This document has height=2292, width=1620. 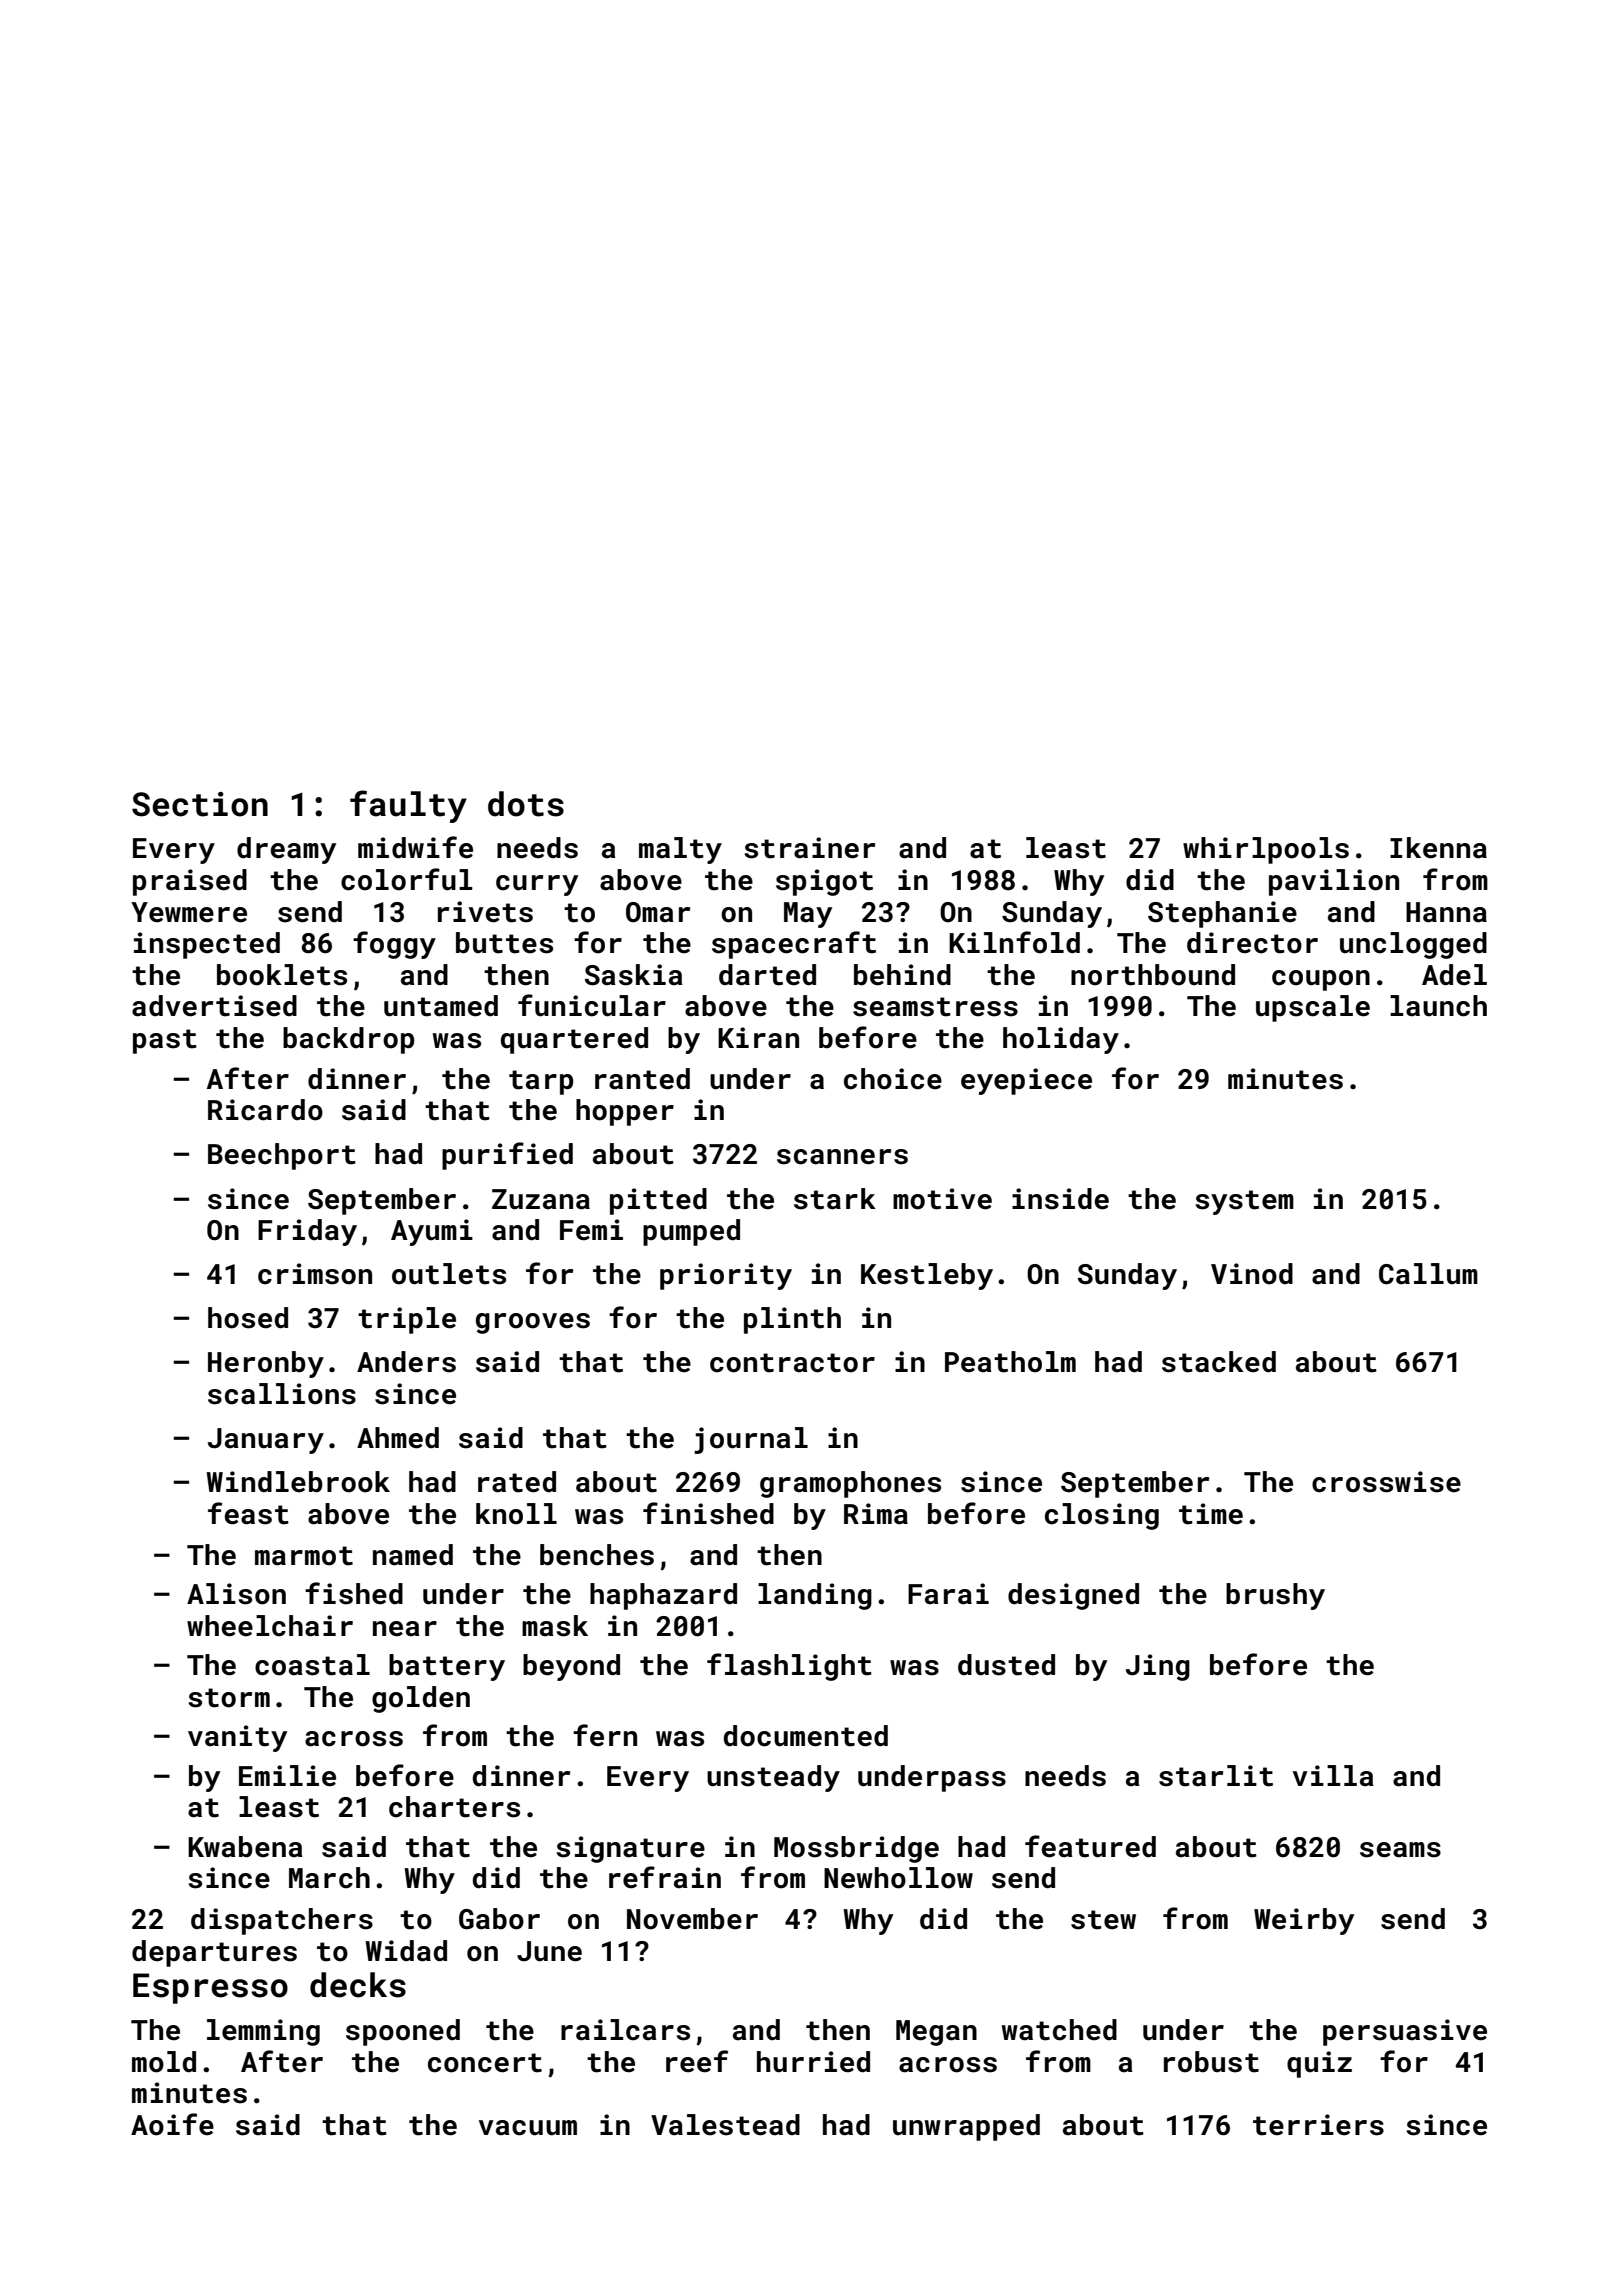 I want to click on quartered, so click(x=574, y=1040).
